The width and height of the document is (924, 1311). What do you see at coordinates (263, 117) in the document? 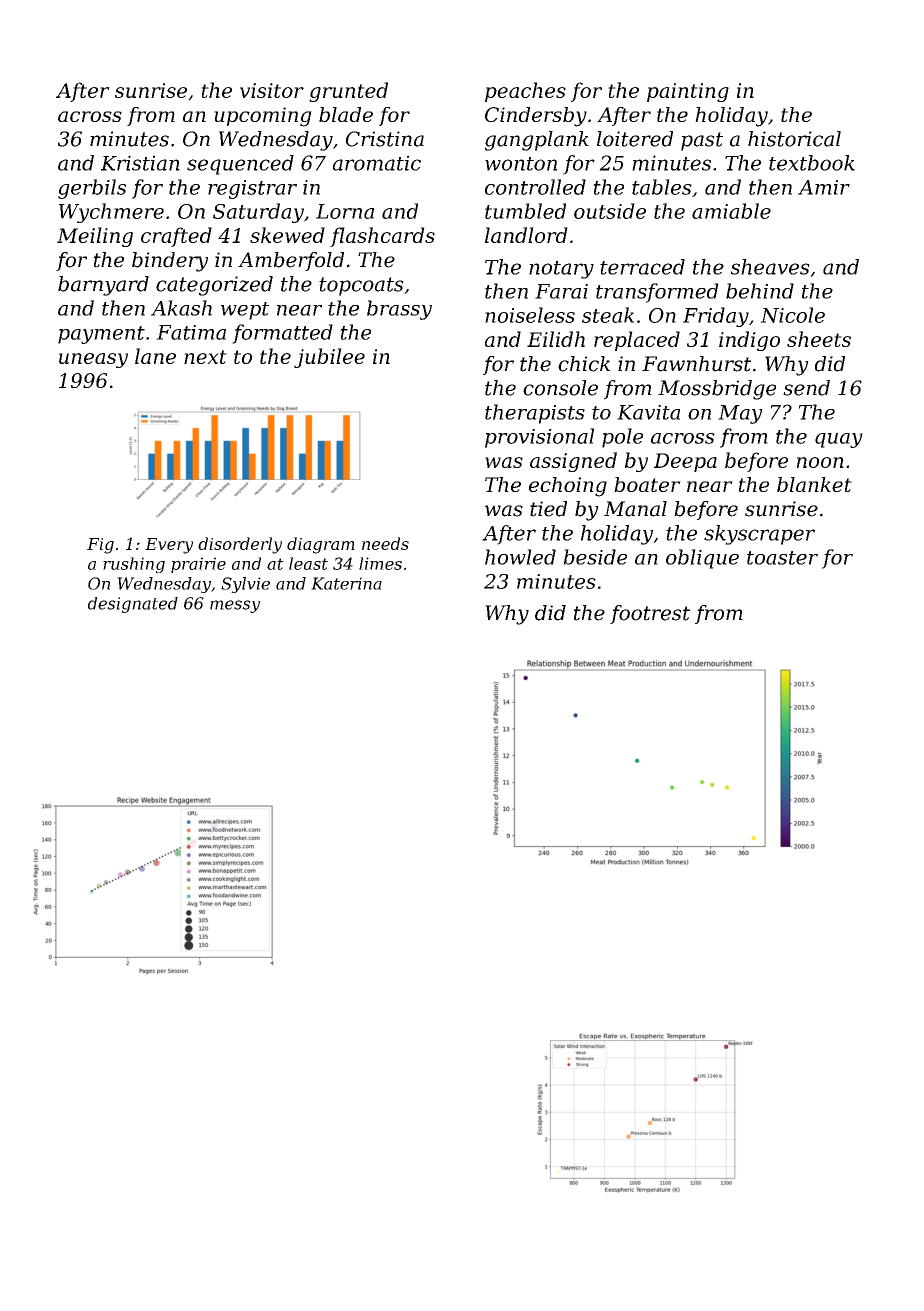
I see `upcoming` at bounding box center [263, 117].
